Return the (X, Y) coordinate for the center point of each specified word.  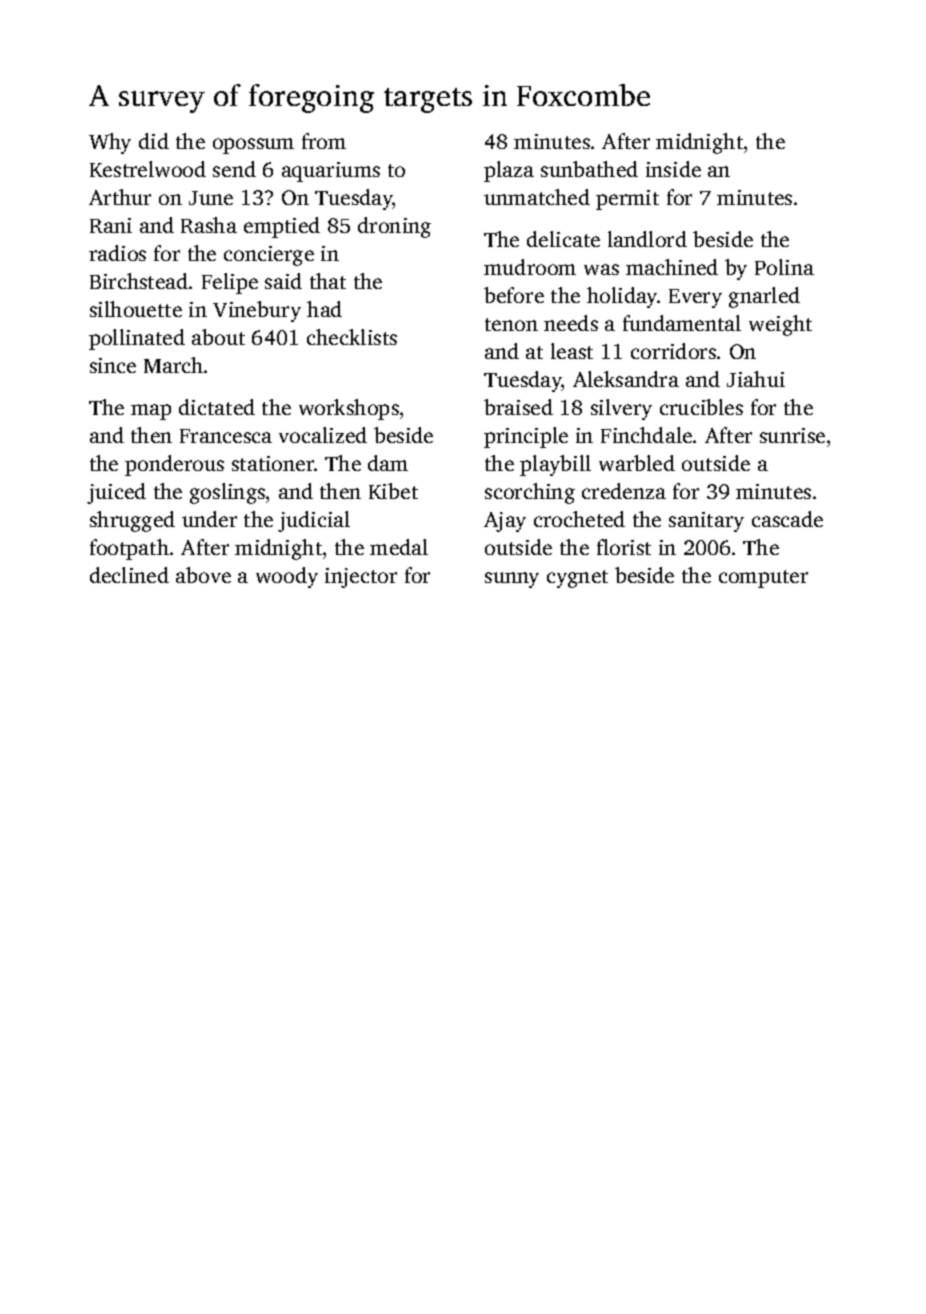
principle (526, 437)
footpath (129, 549)
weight (780, 325)
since (113, 365)
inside (673, 169)
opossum (253, 146)
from (324, 141)
